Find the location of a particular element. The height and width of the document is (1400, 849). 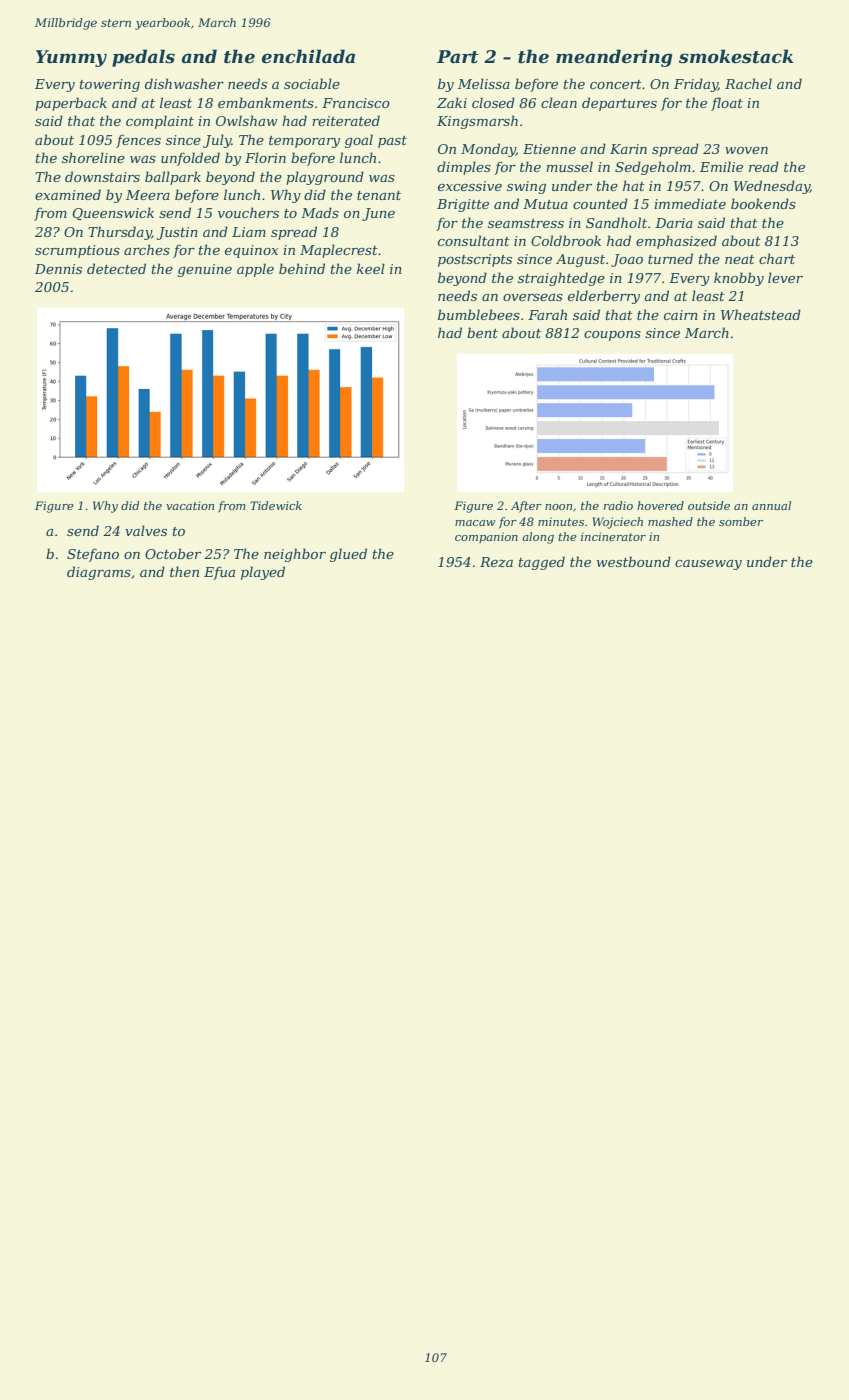

detected is located at coordinates (116, 268).
